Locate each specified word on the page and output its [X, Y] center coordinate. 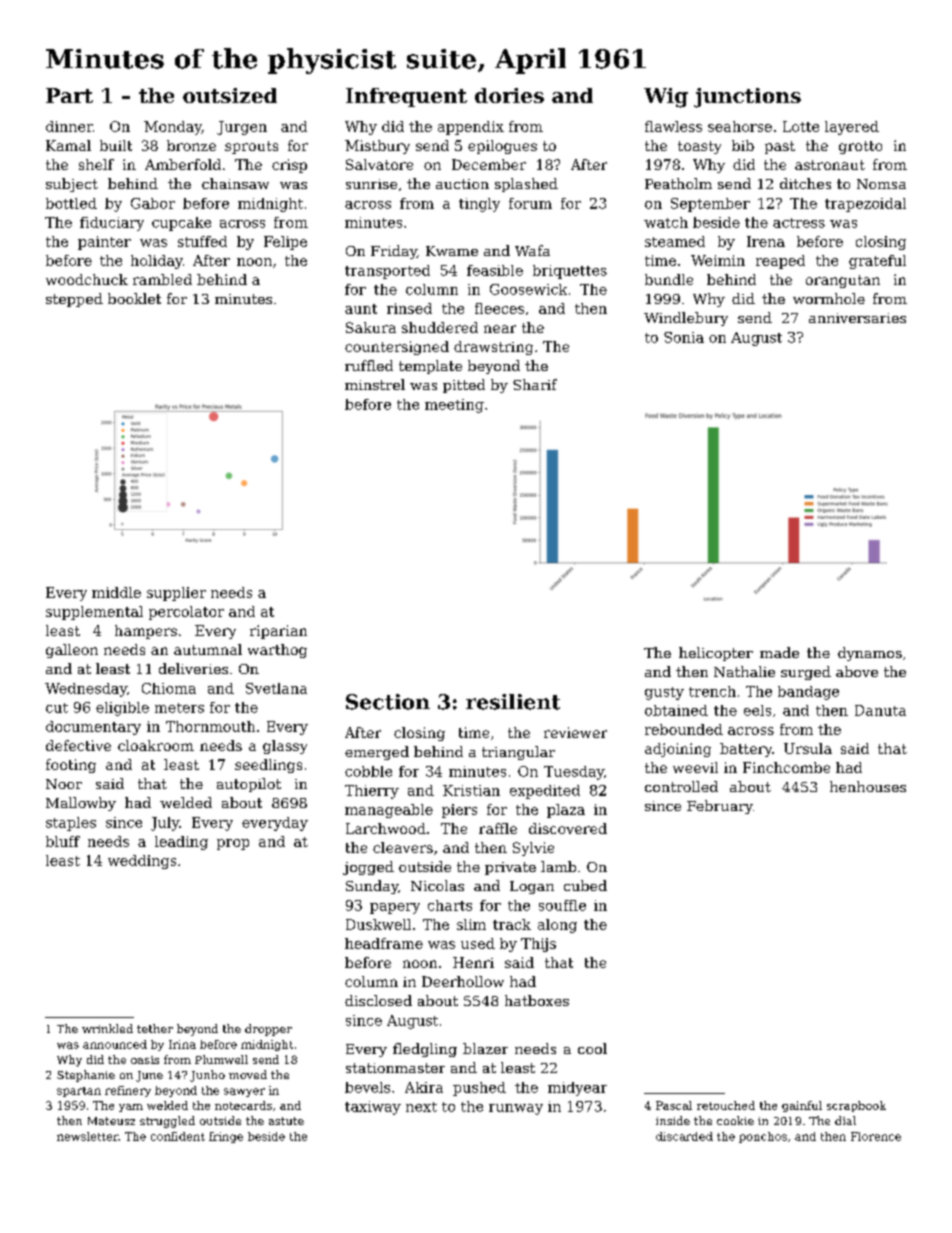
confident [178, 1136]
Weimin [718, 260]
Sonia [684, 337]
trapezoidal [865, 205]
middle [116, 592]
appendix [471, 128]
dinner [69, 126]
